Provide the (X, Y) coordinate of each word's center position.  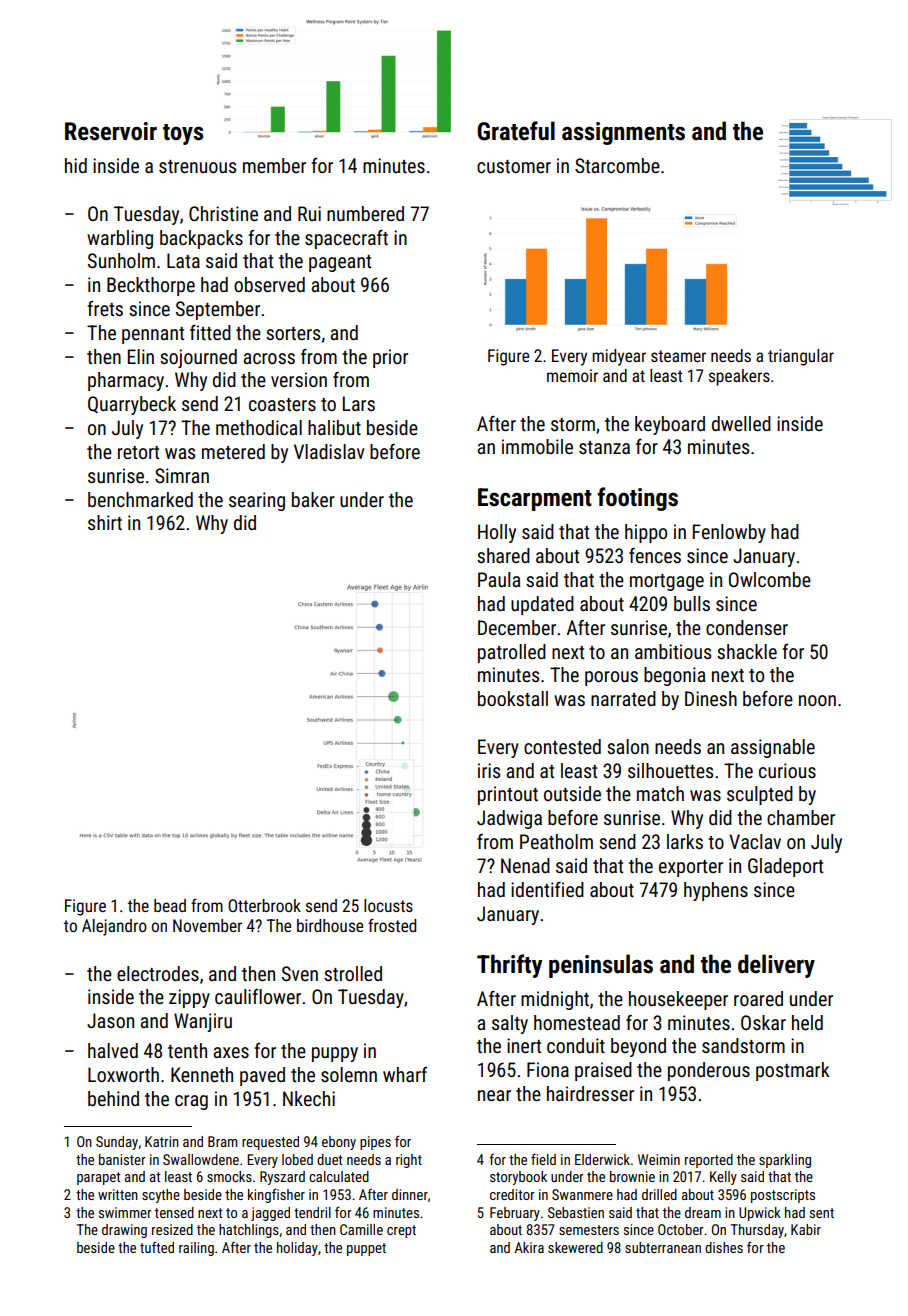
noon (817, 700)
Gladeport (785, 867)
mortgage (667, 582)
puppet (366, 1249)
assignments (623, 133)
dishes (724, 1247)
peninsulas (601, 966)
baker (313, 499)
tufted (157, 1247)
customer (514, 166)
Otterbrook (264, 905)
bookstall (513, 698)
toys (183, 134)
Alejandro (114, 927)
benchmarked (140, 499)
